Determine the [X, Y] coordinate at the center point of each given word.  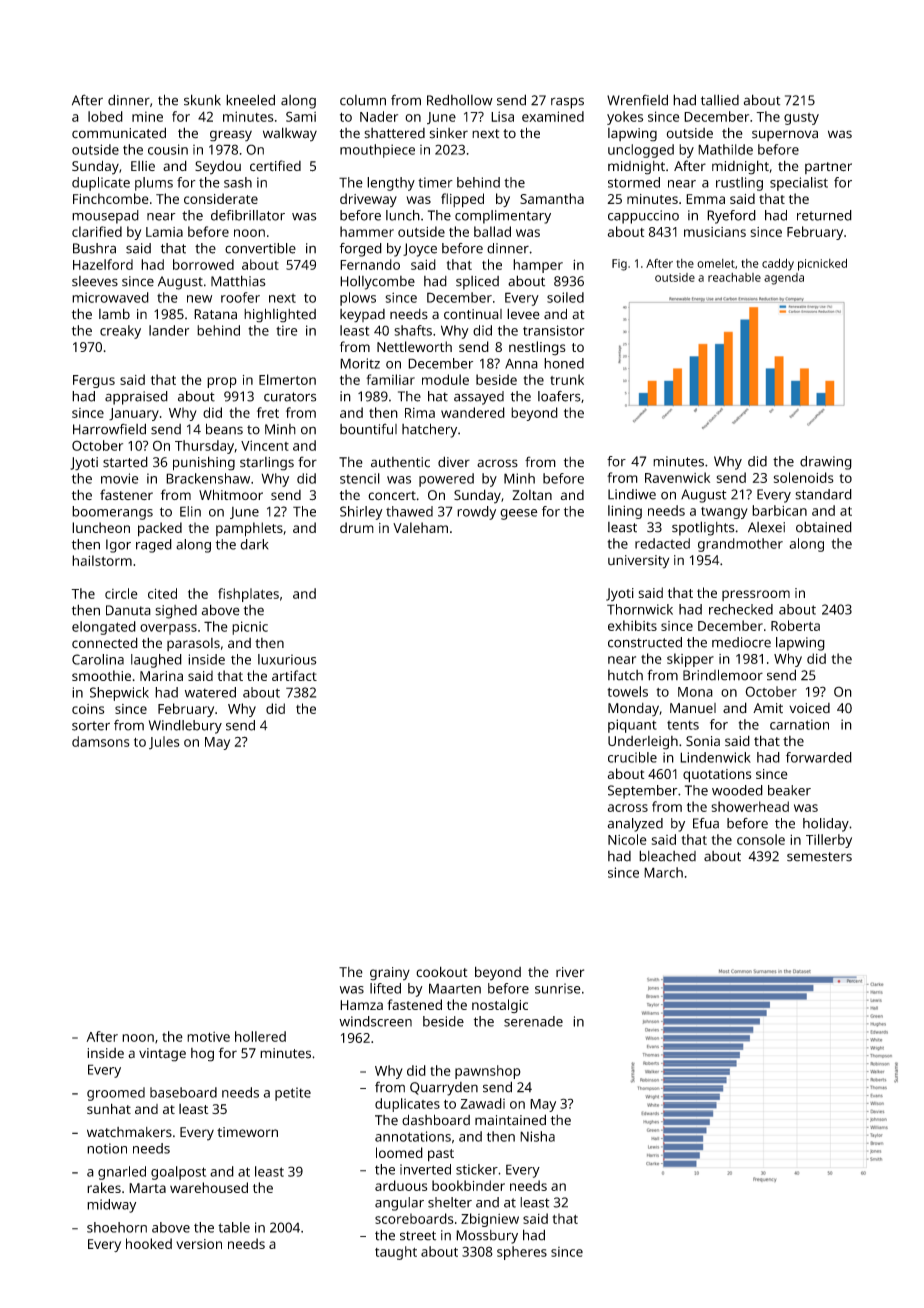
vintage [162, 1055]
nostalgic [500, 1006]
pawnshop [488, 1072]
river [570, 972]
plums [154, 184]
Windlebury [185, 727]
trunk [567, 379]
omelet [716, 263]
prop [222, 382]
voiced [809, 708]
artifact [294, 675]
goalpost [178, 1173]
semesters [819, 857]
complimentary [503, 217]
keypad [362, 316]
